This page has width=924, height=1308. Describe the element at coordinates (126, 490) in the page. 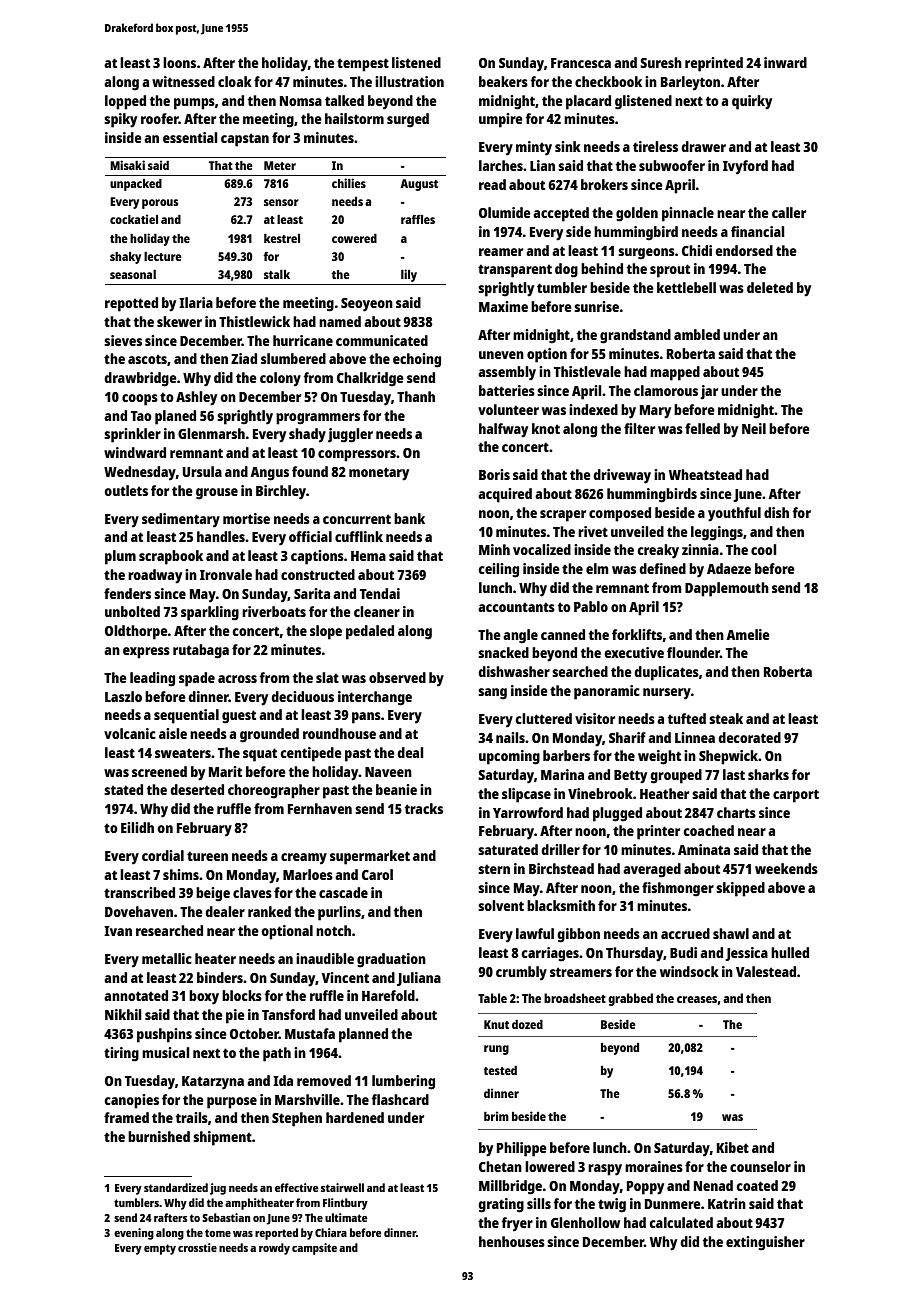

I see `outlets` at that location.
